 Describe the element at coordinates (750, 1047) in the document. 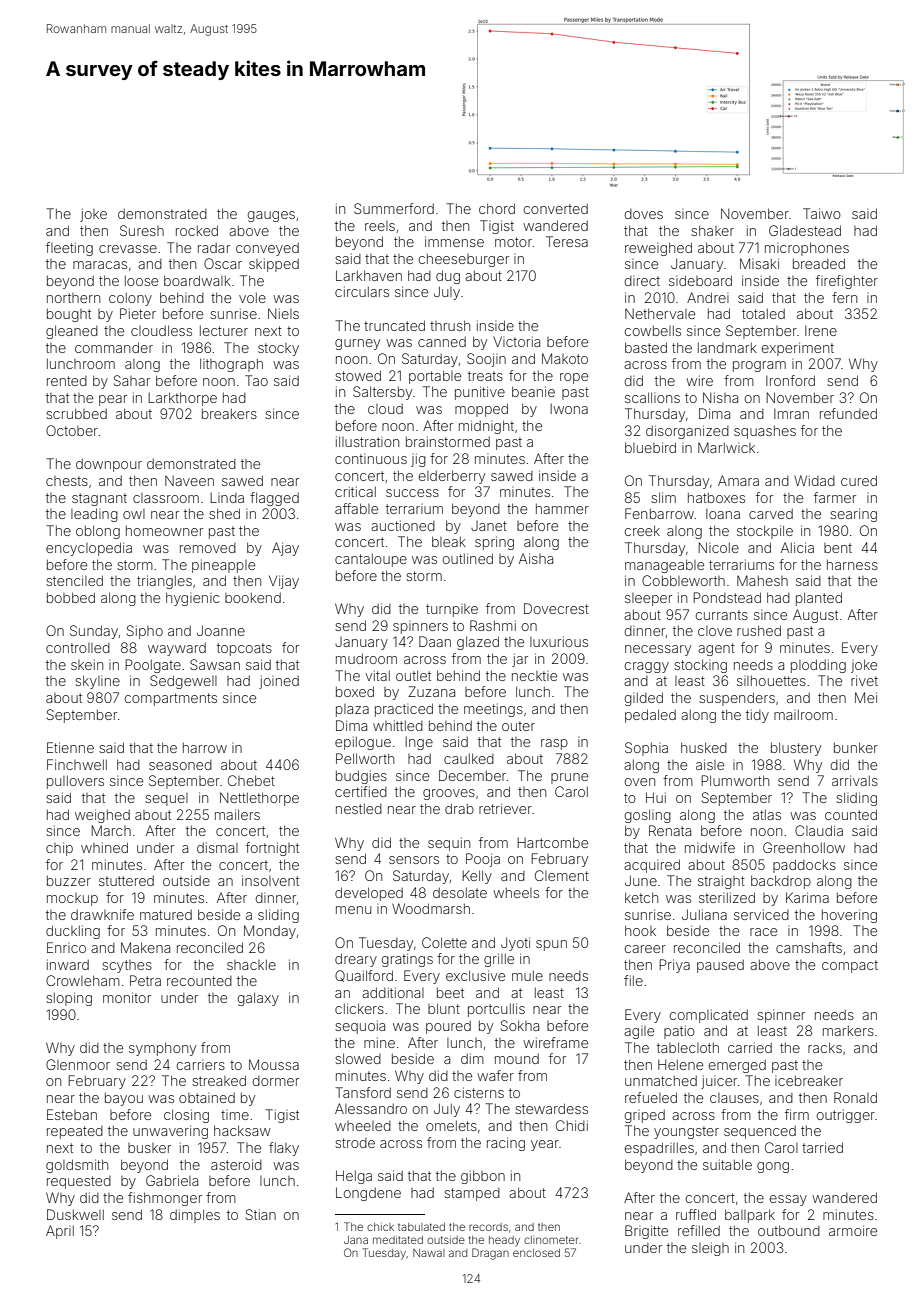

I see `carried` at that location.
